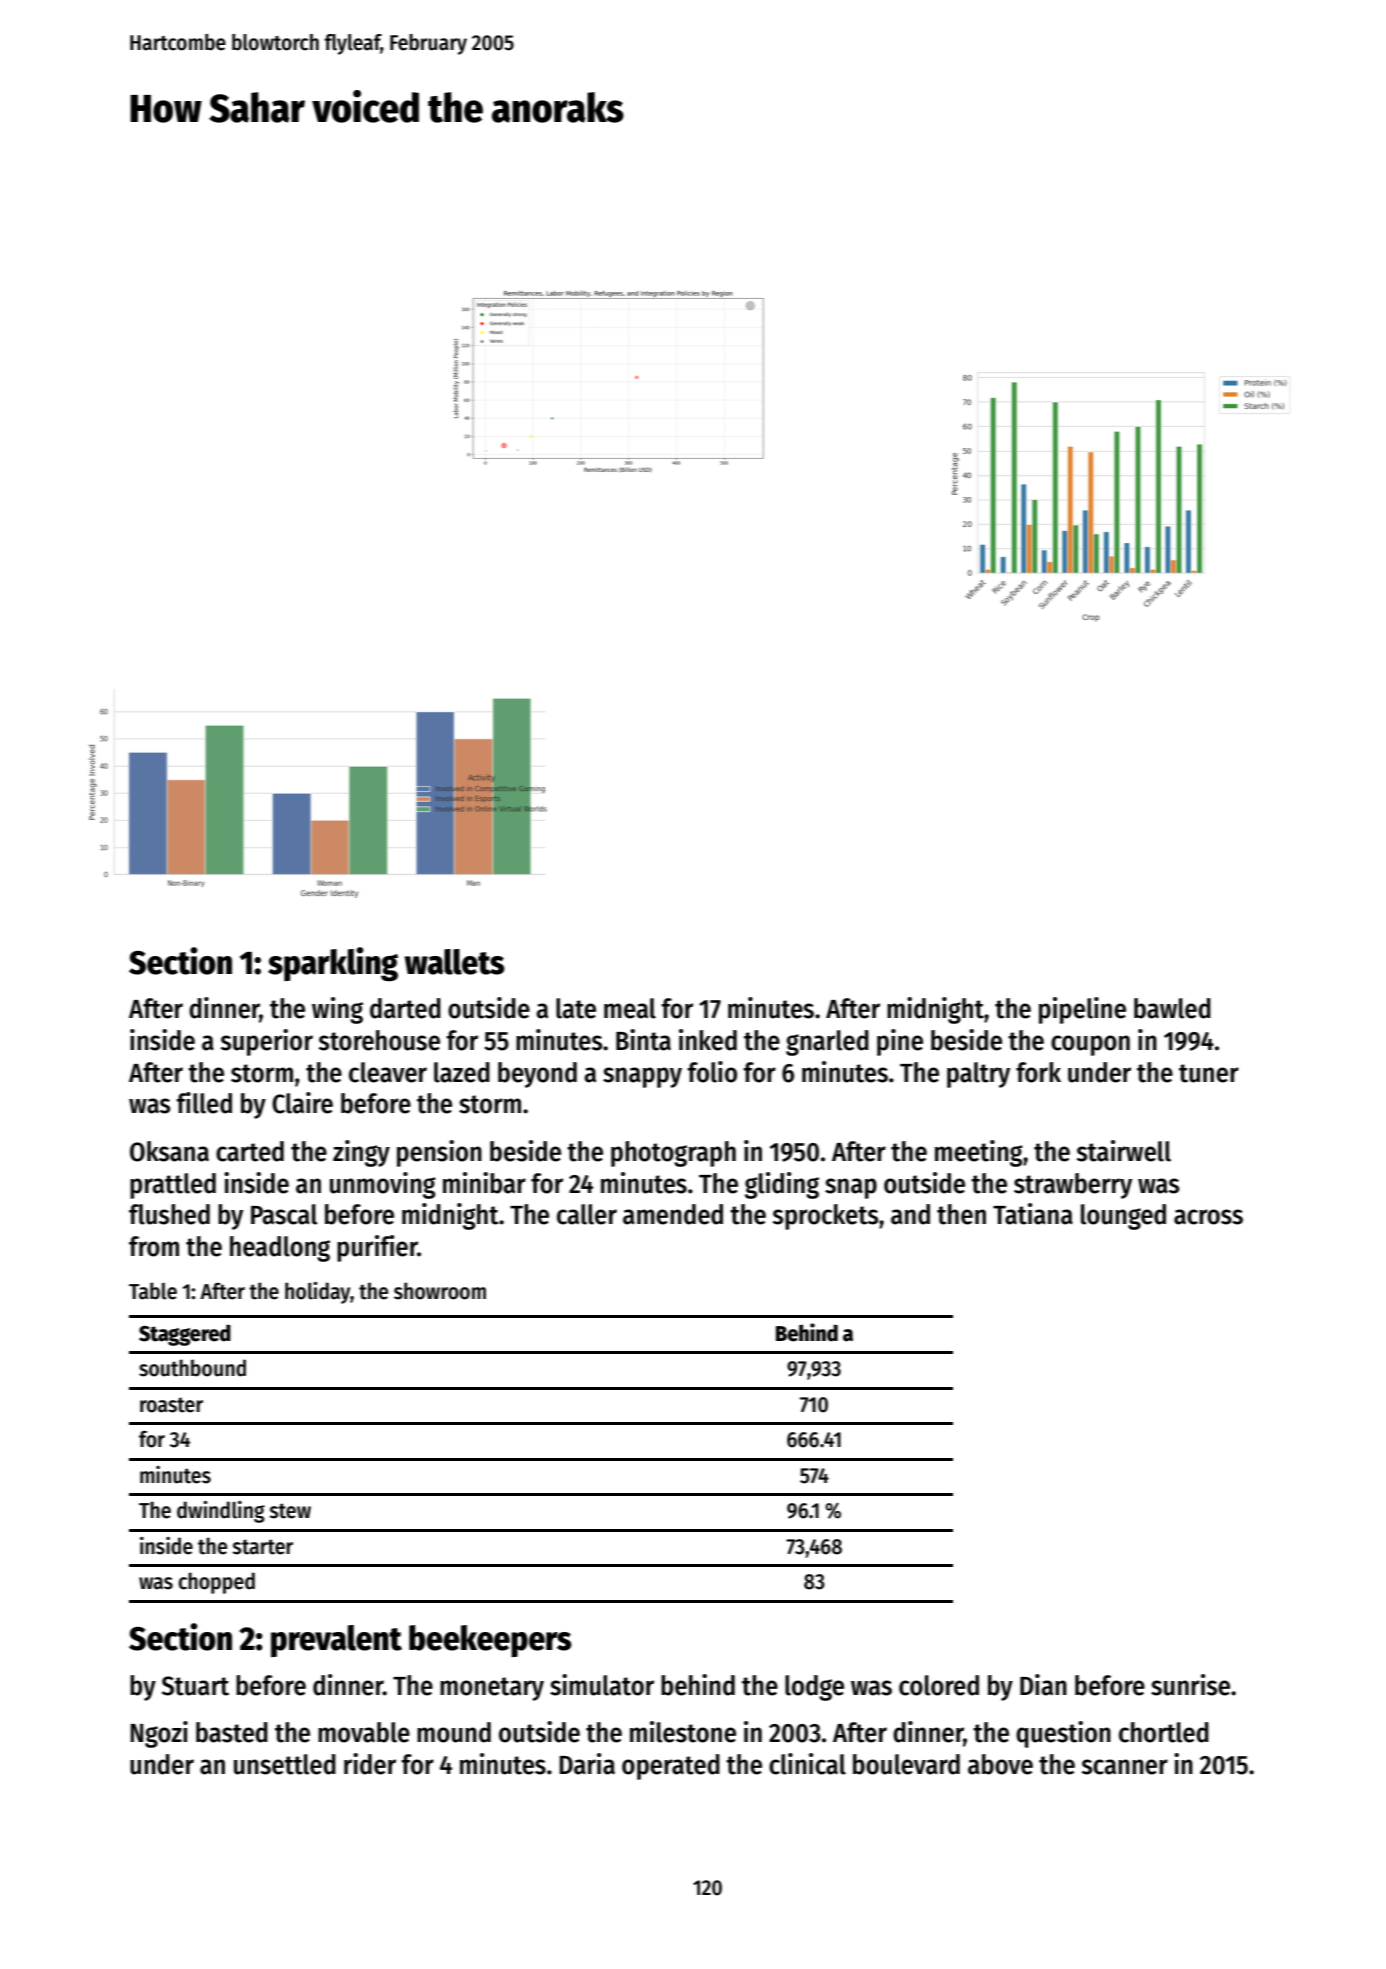 This screenshot has height=1969, width=1386. I want to click on meal, so click(630, 1008).
